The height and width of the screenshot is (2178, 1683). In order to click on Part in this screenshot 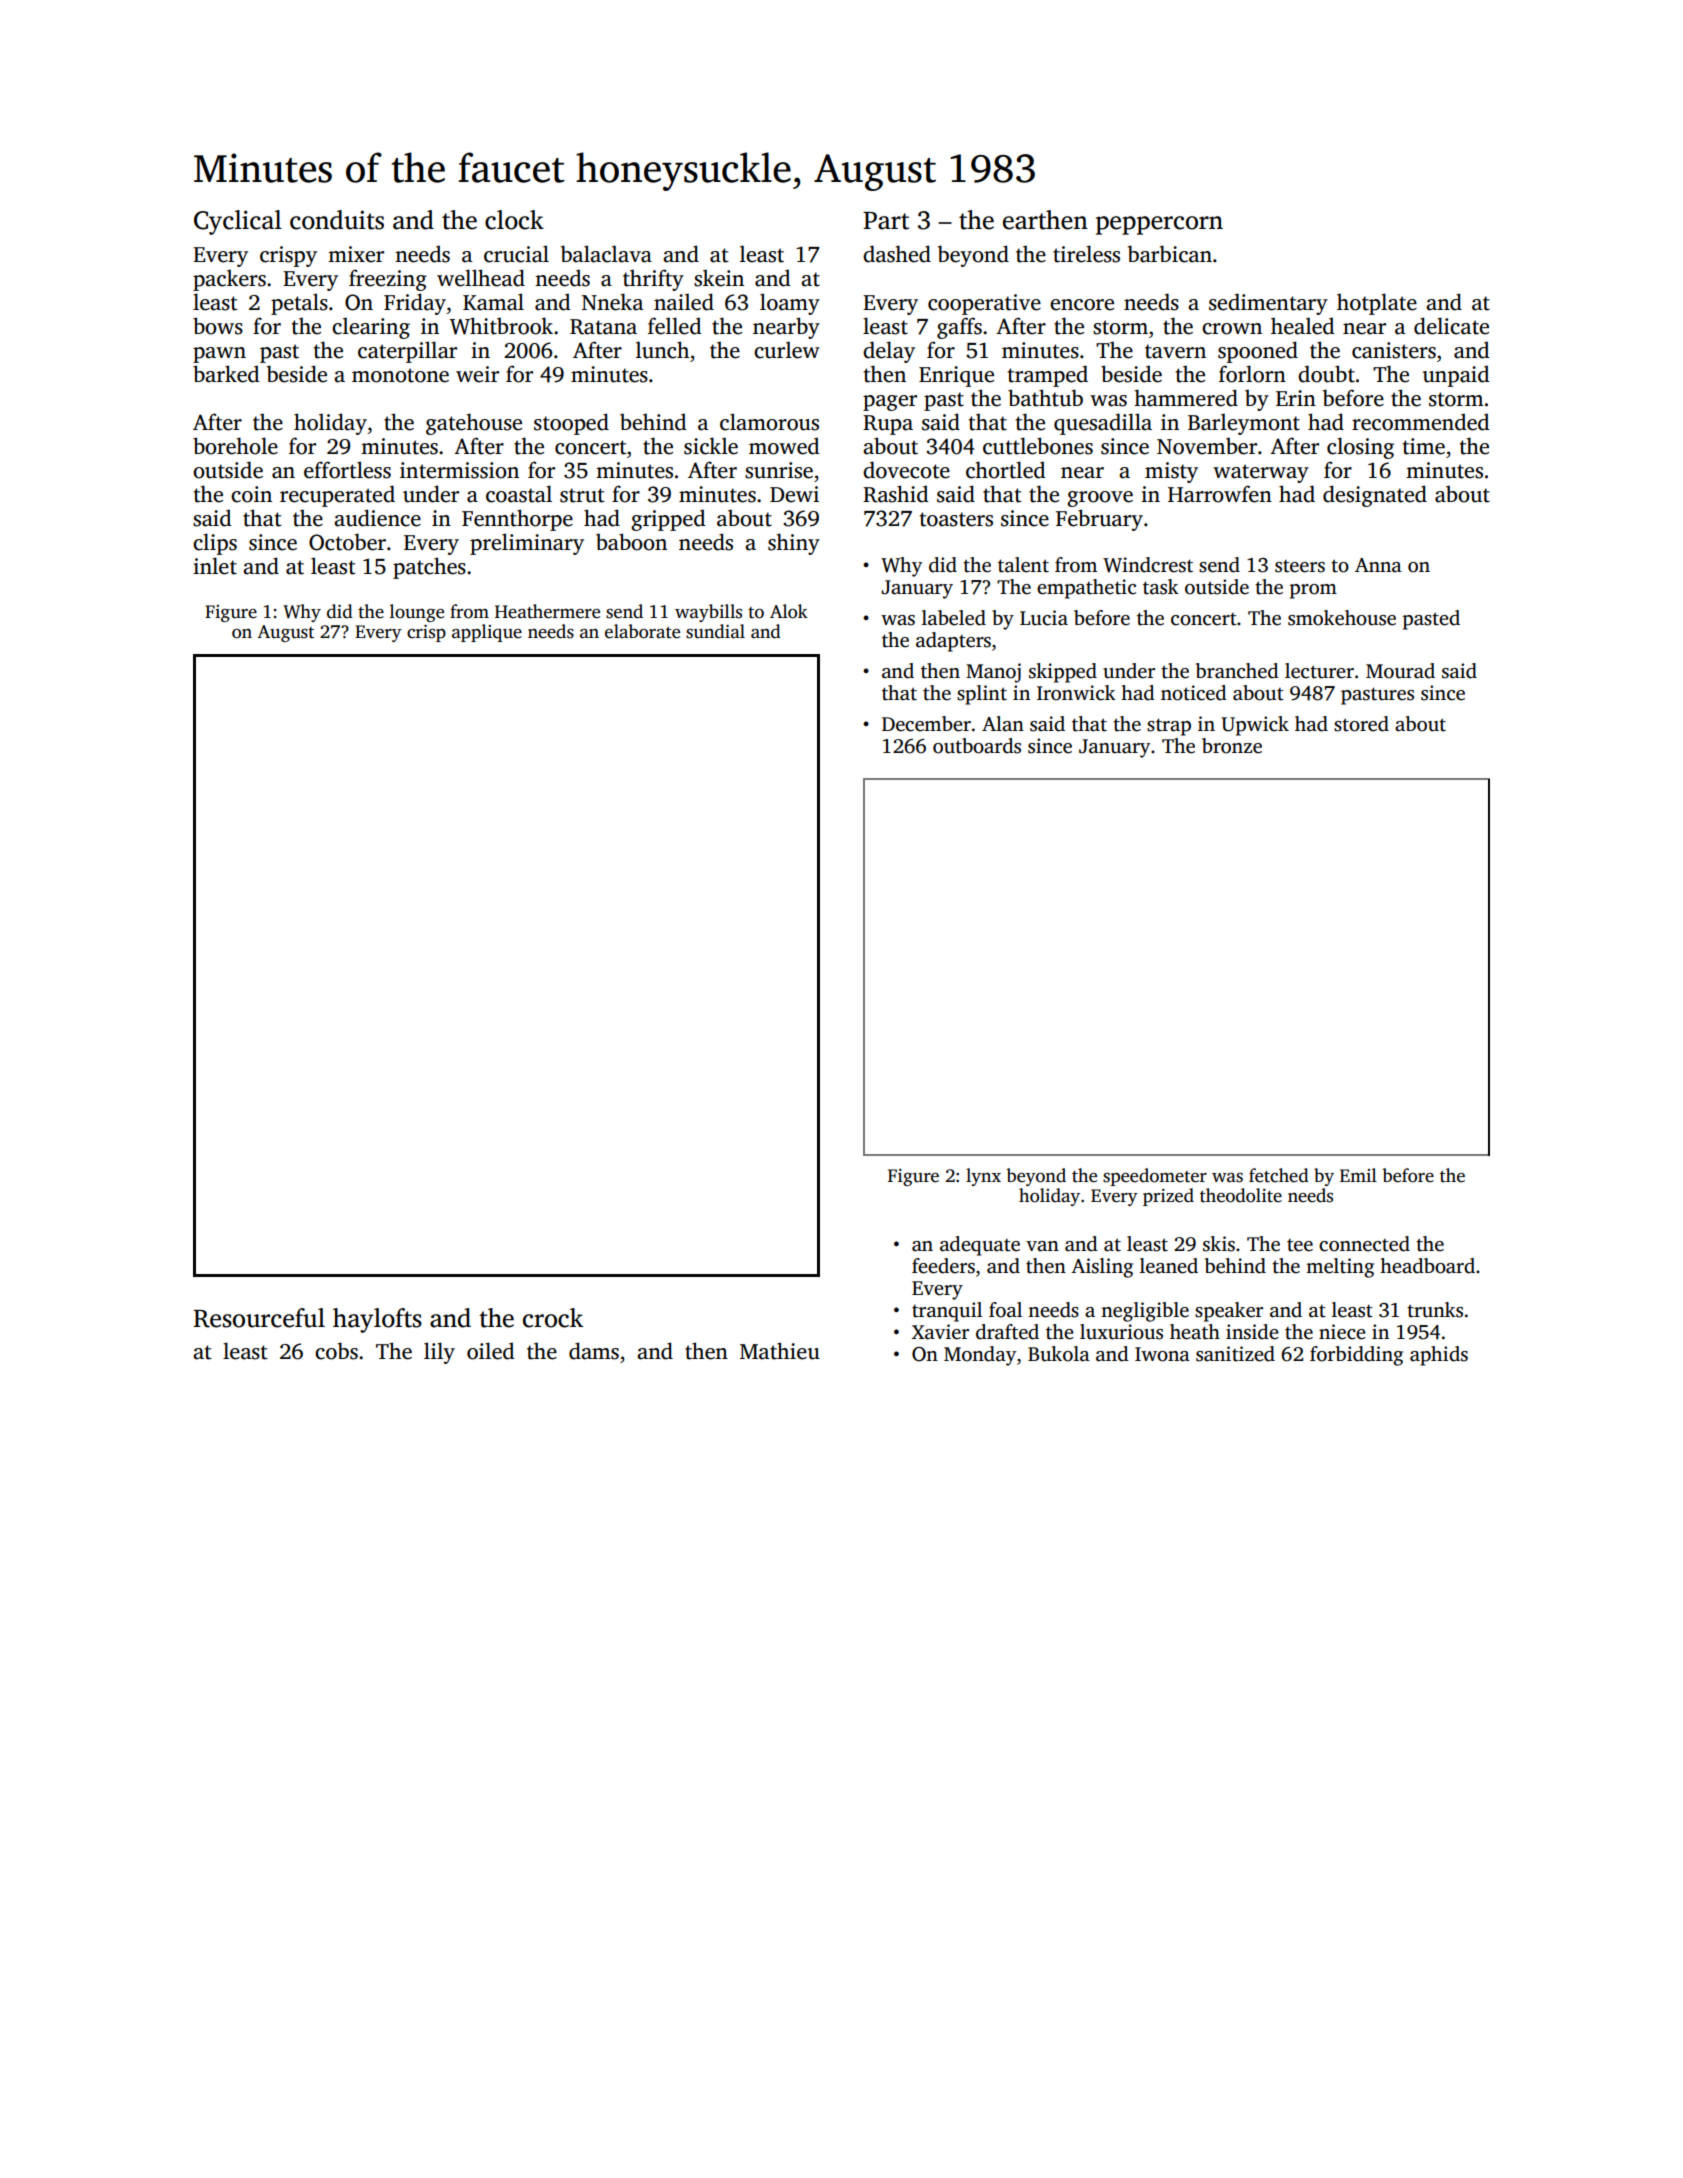, I will do `click(886, 221)`.
